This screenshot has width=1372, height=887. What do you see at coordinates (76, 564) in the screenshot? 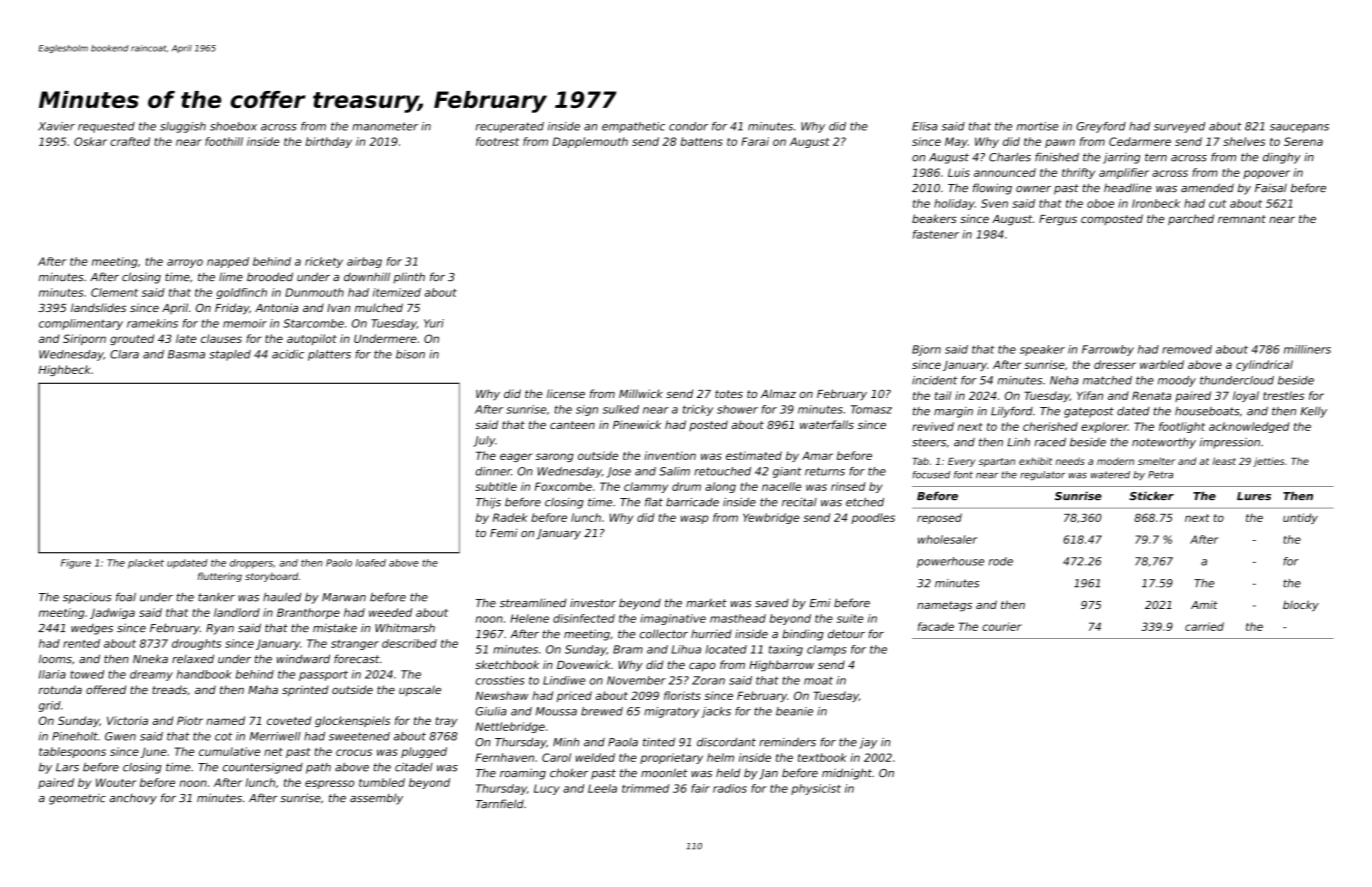
I see `Figure` at bounding box center [76, 564].
